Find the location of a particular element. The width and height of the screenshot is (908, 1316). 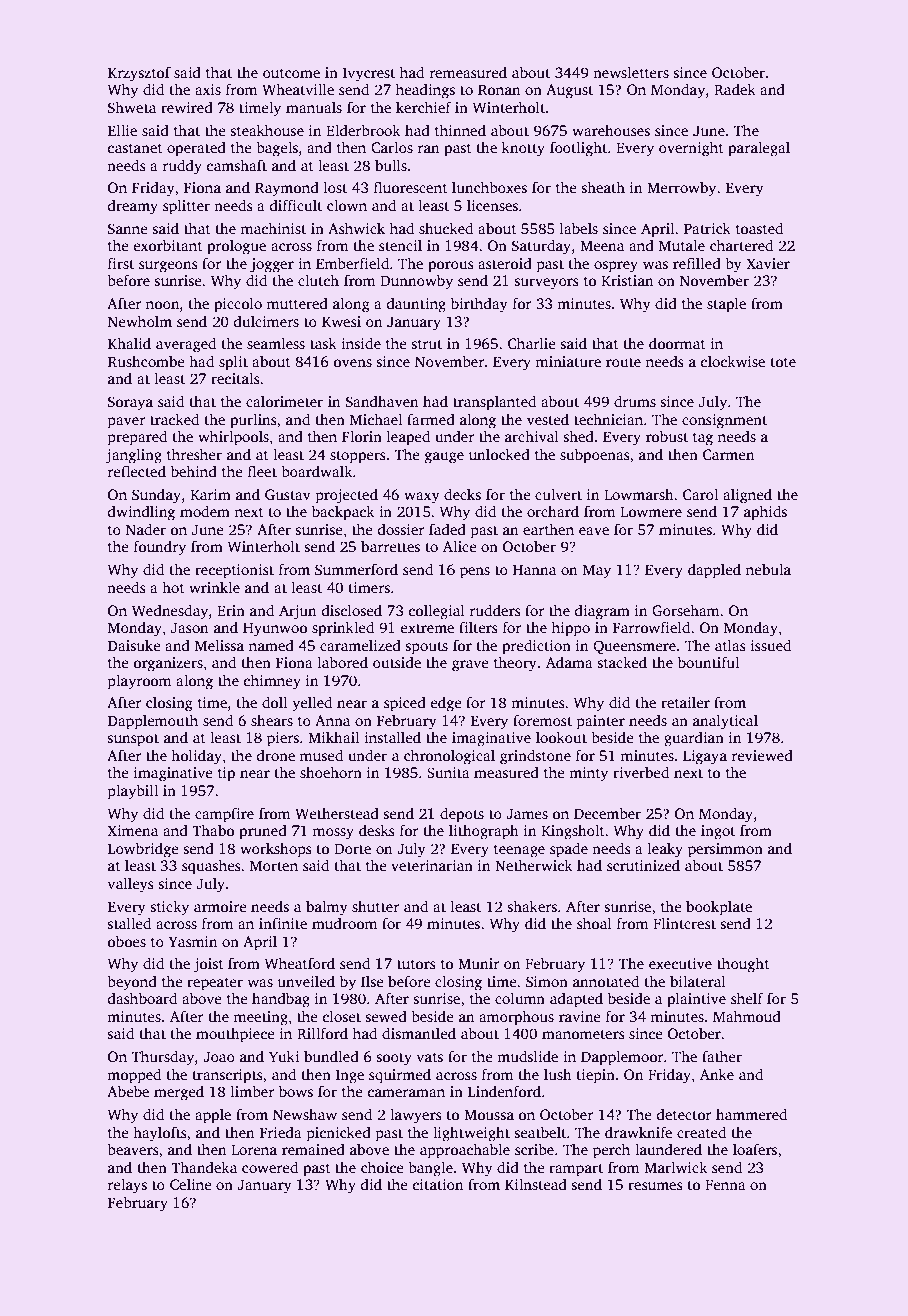

pens is located at coordinates (475, 573).
